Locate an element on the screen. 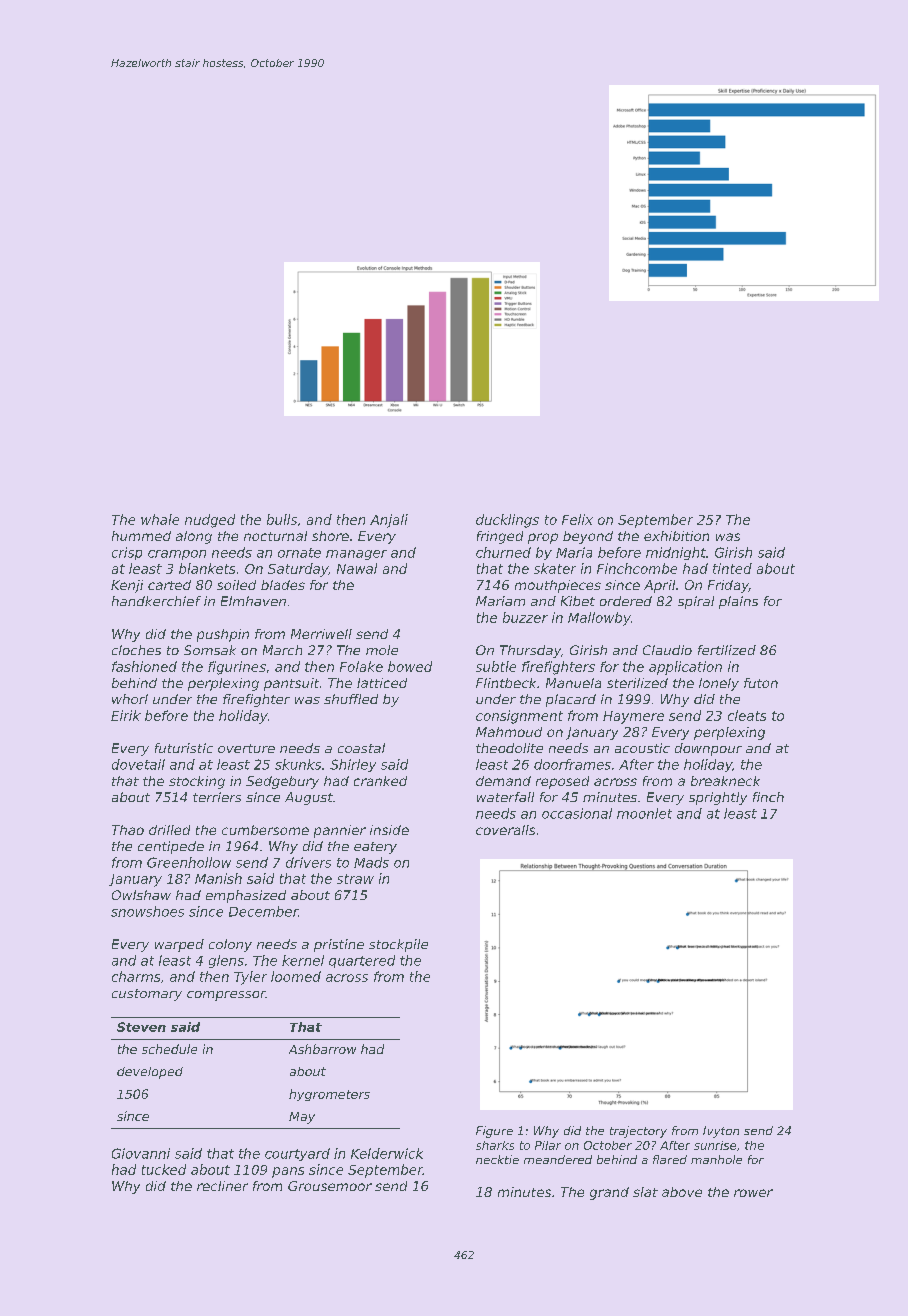 The image size is (908, 1316). Anjali is located at coordinates (389, 521).
